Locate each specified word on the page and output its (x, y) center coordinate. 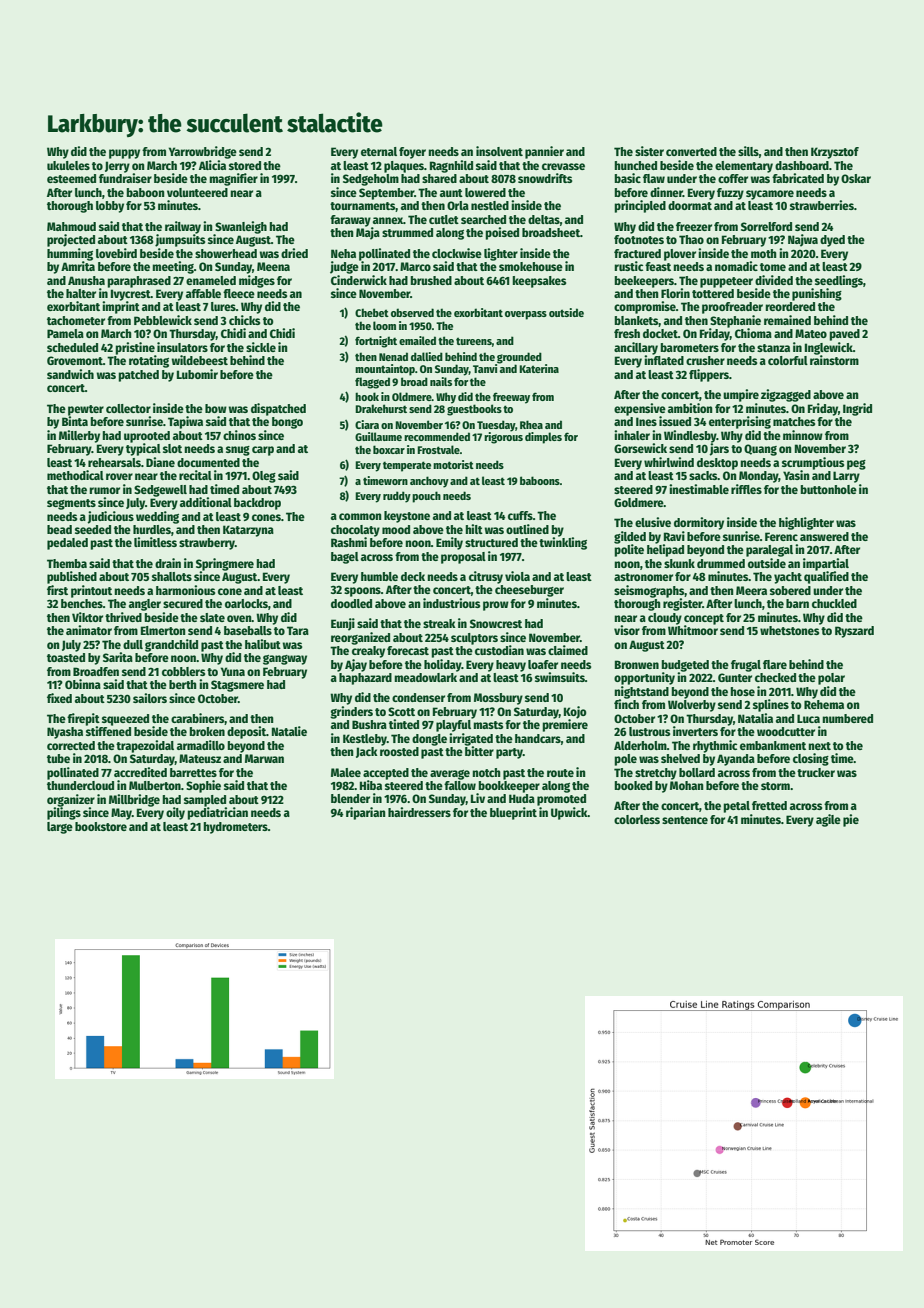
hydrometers (235, 828)
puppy (124, 154)
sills (748, 151)
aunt (451, 193)
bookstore (101, 826)
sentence (685, 820)
